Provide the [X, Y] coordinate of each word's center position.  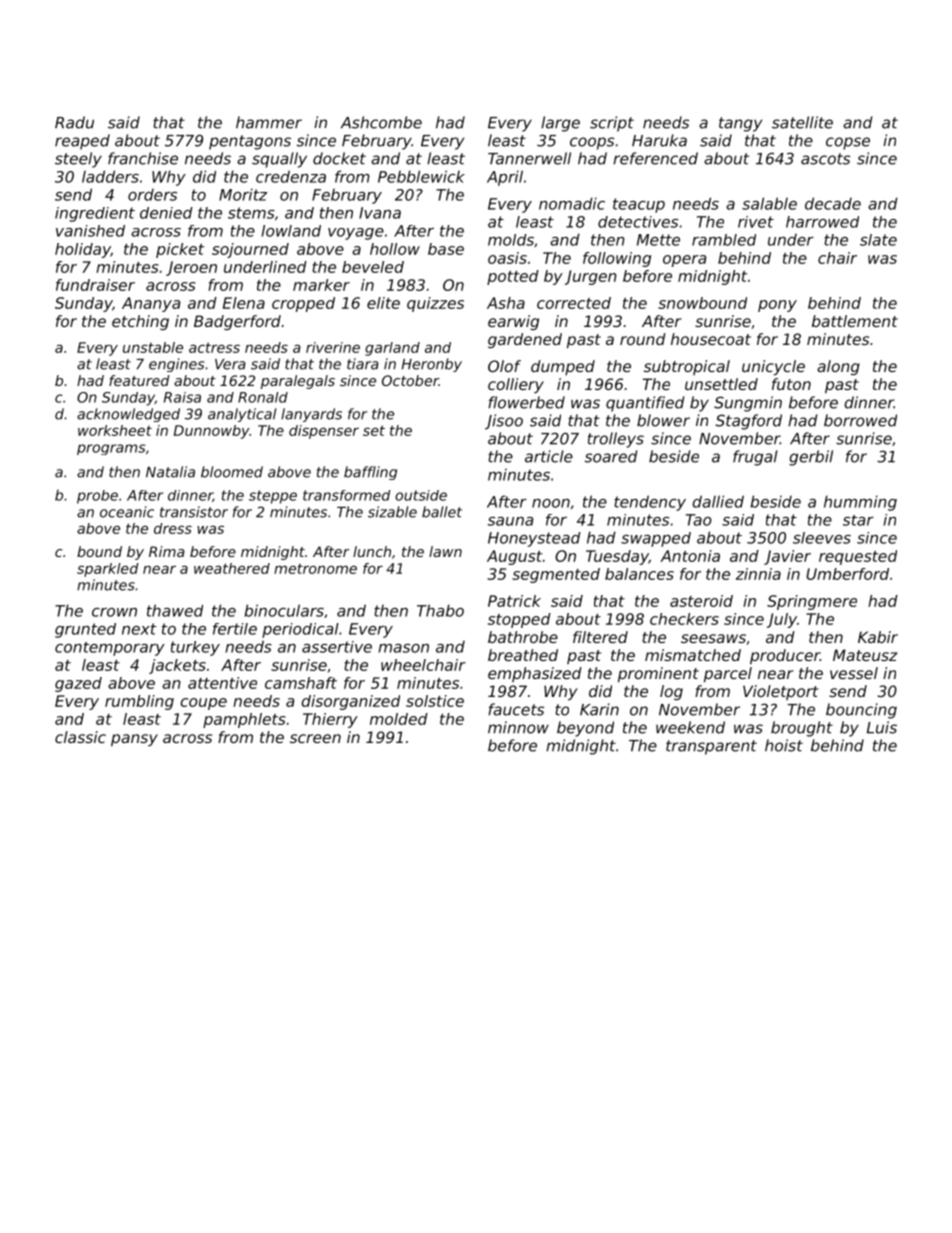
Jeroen [191, 268]
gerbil [811, 458]
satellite [802, 122]
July [782, 620]
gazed [78, 684]
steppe [273, 497]
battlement [855, 321]
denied [166, 213]
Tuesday [617, 557]
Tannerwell [529, 158]
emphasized [535, 674]
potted [513, 277]
